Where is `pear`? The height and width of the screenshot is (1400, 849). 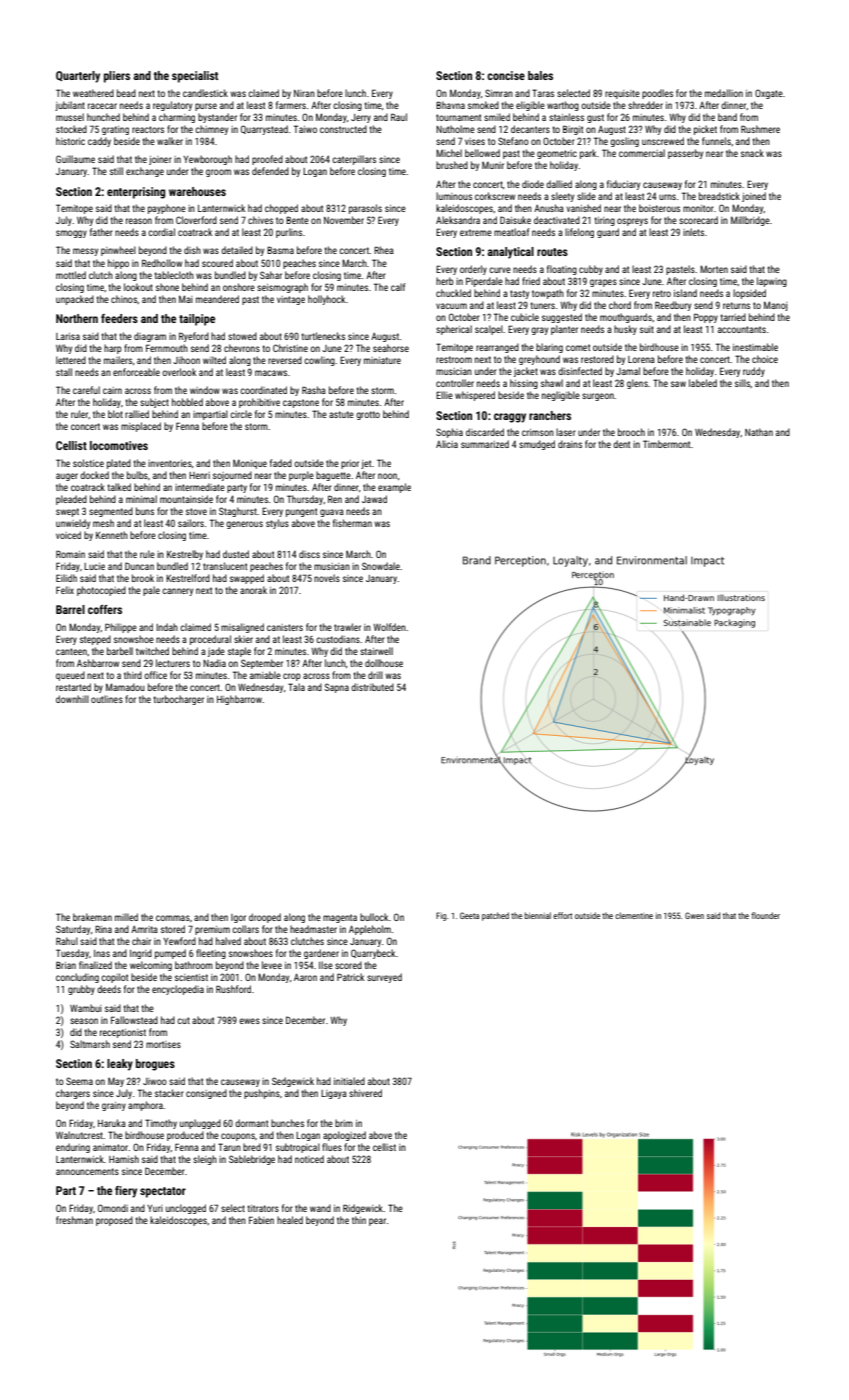
pear is located at coordinates (377, 1222).
